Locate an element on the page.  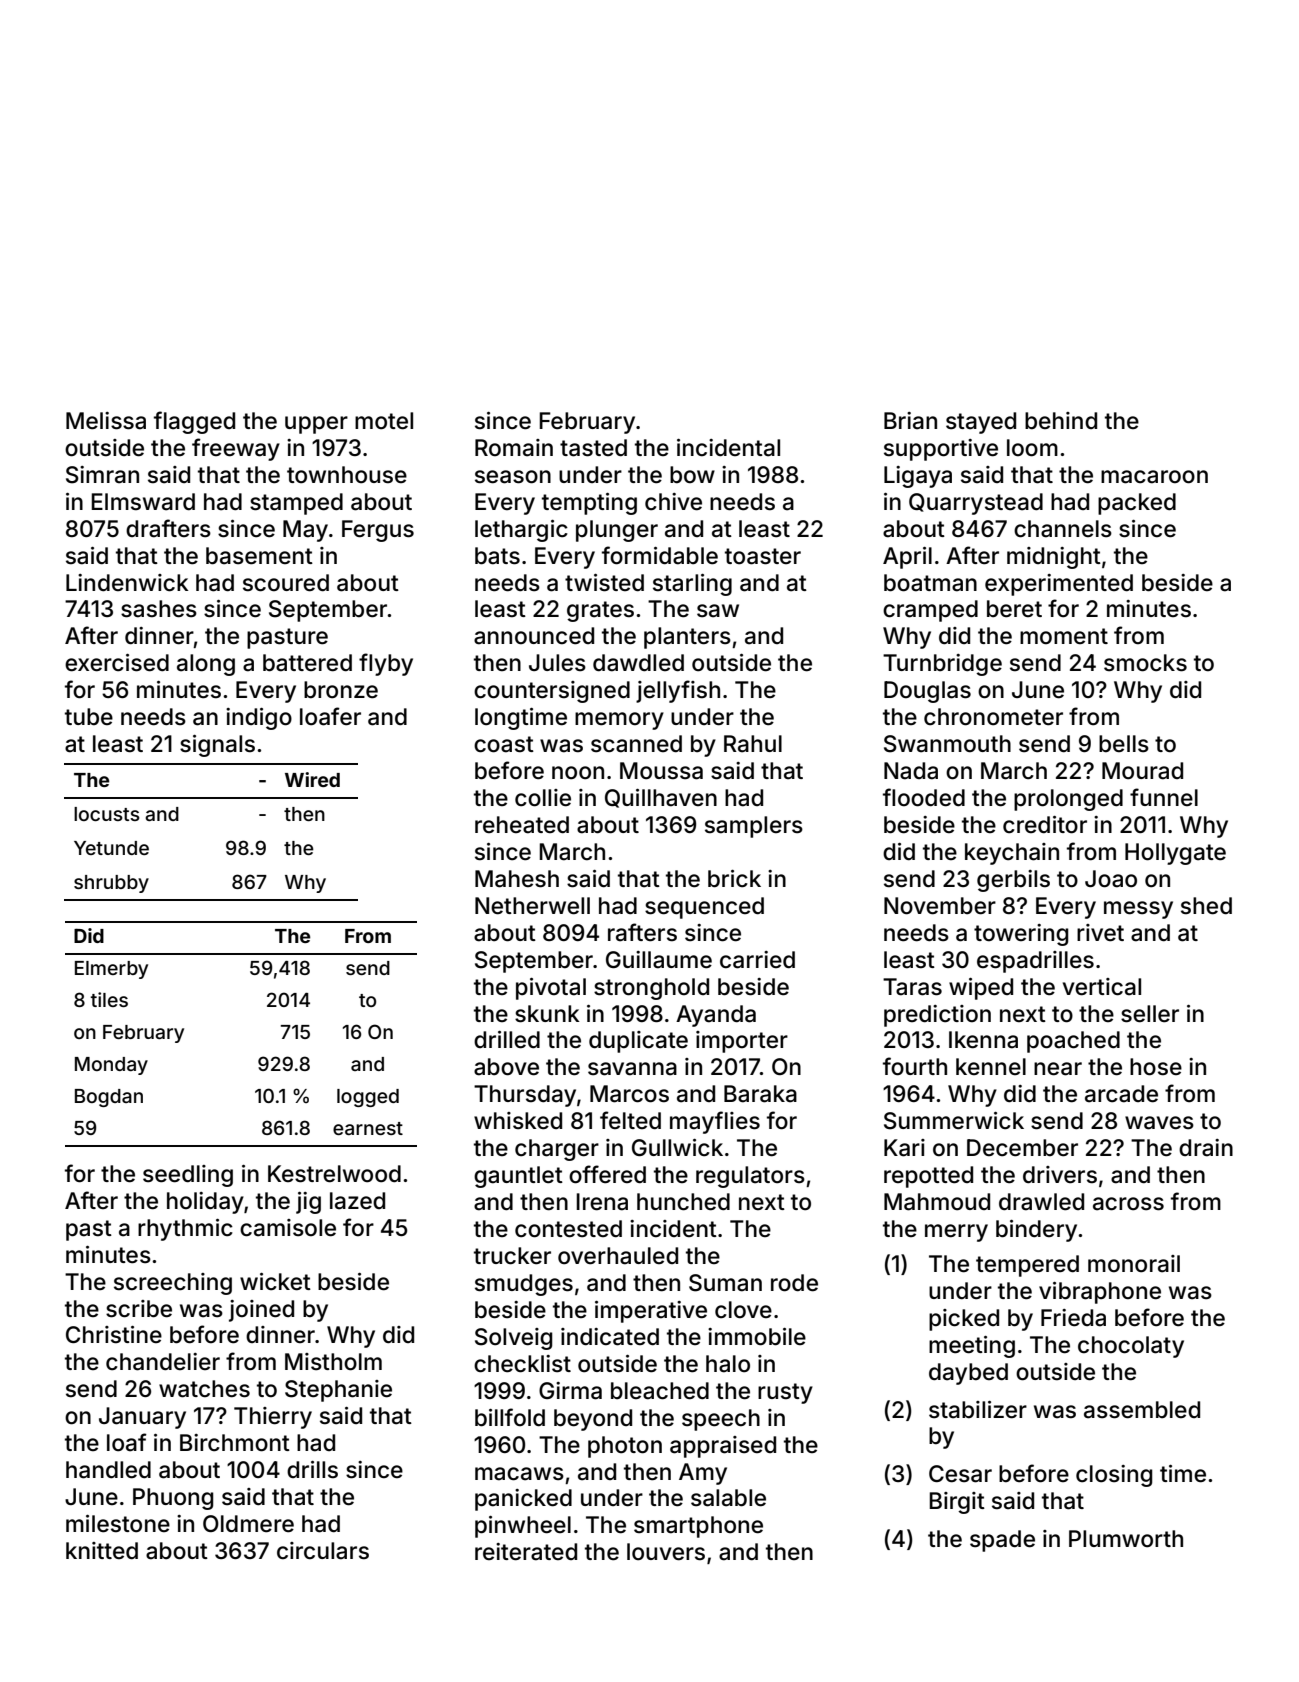
macaroon is located at coordinates (1154, 477).
